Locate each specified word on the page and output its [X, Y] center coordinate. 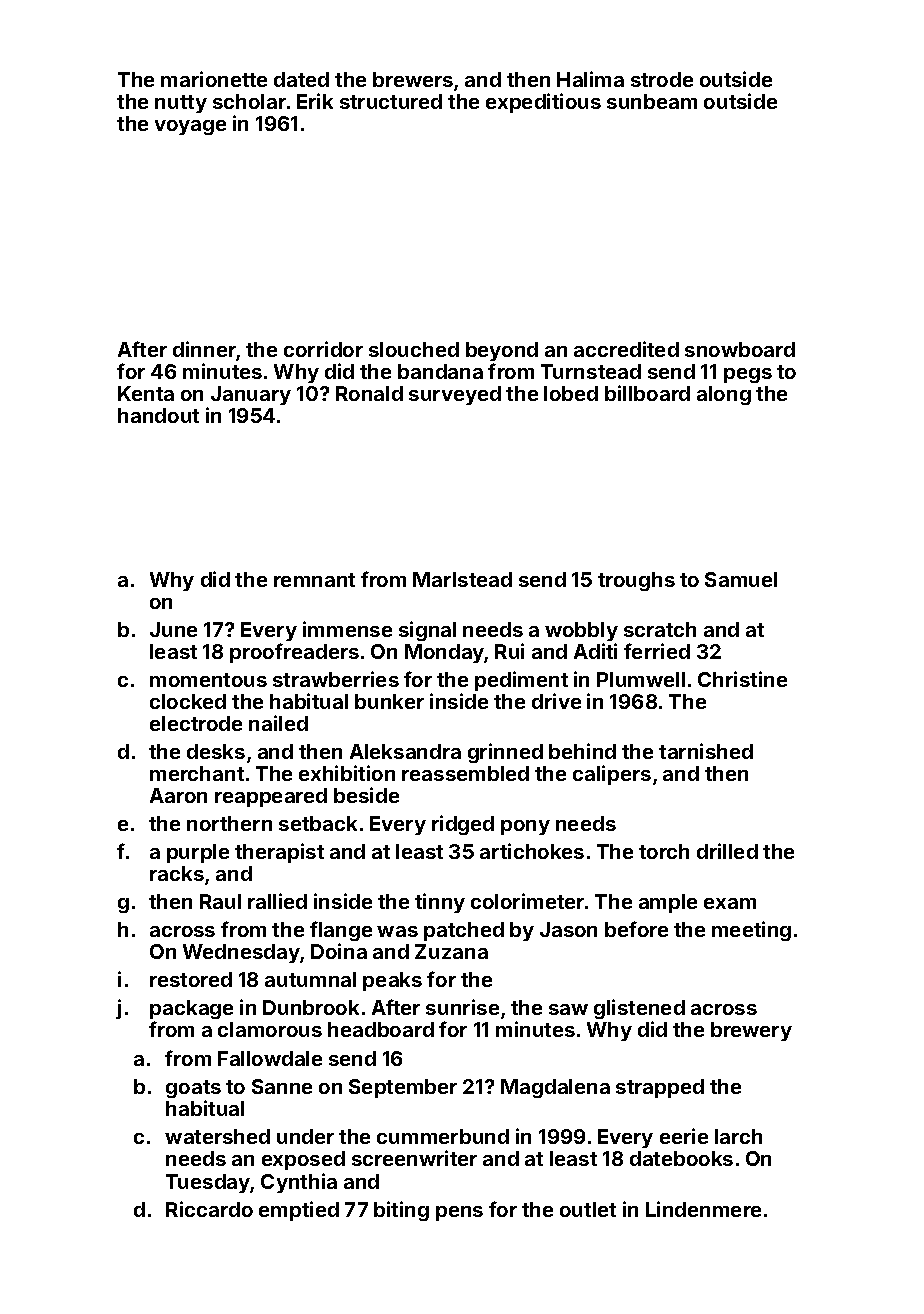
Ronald [369, 393]
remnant [314, 580]
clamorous [270, 1029]
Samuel [741, 579]
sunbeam [652, 101]
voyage [190, 127]
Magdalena [555, 1088]
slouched [414, 349]
